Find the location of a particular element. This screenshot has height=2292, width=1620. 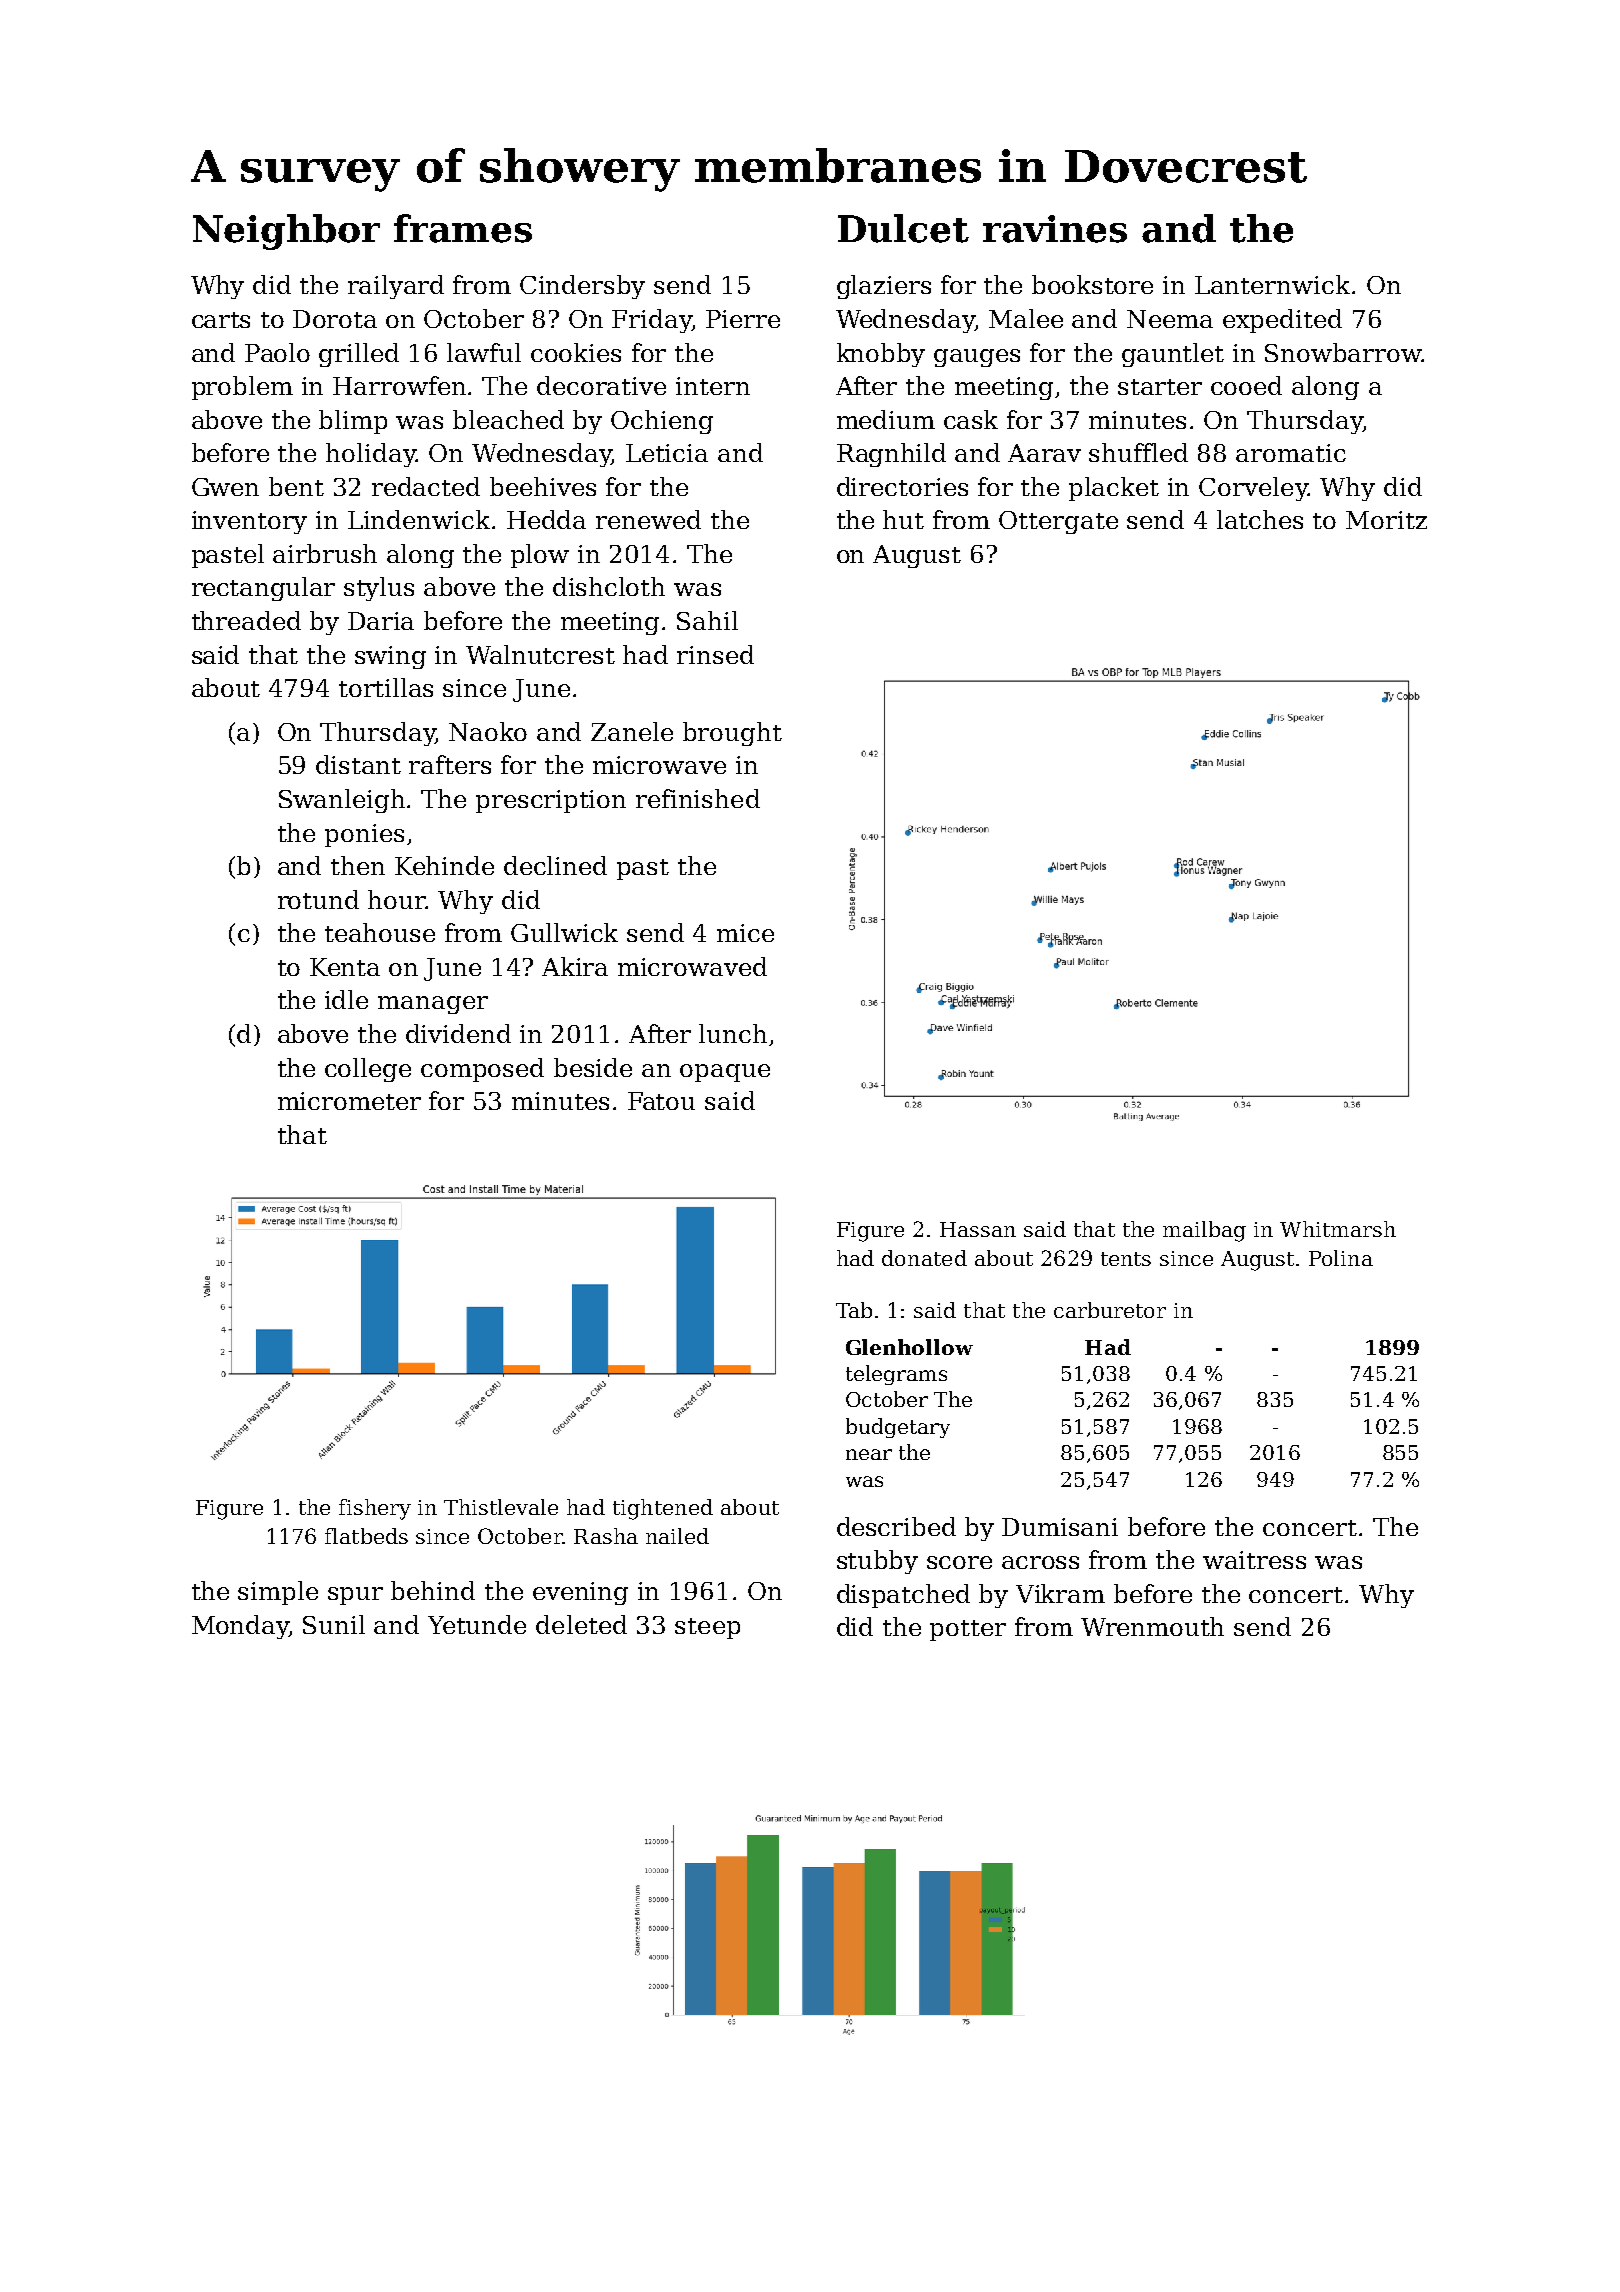

rinsed is located at coordinates (715, 654).
